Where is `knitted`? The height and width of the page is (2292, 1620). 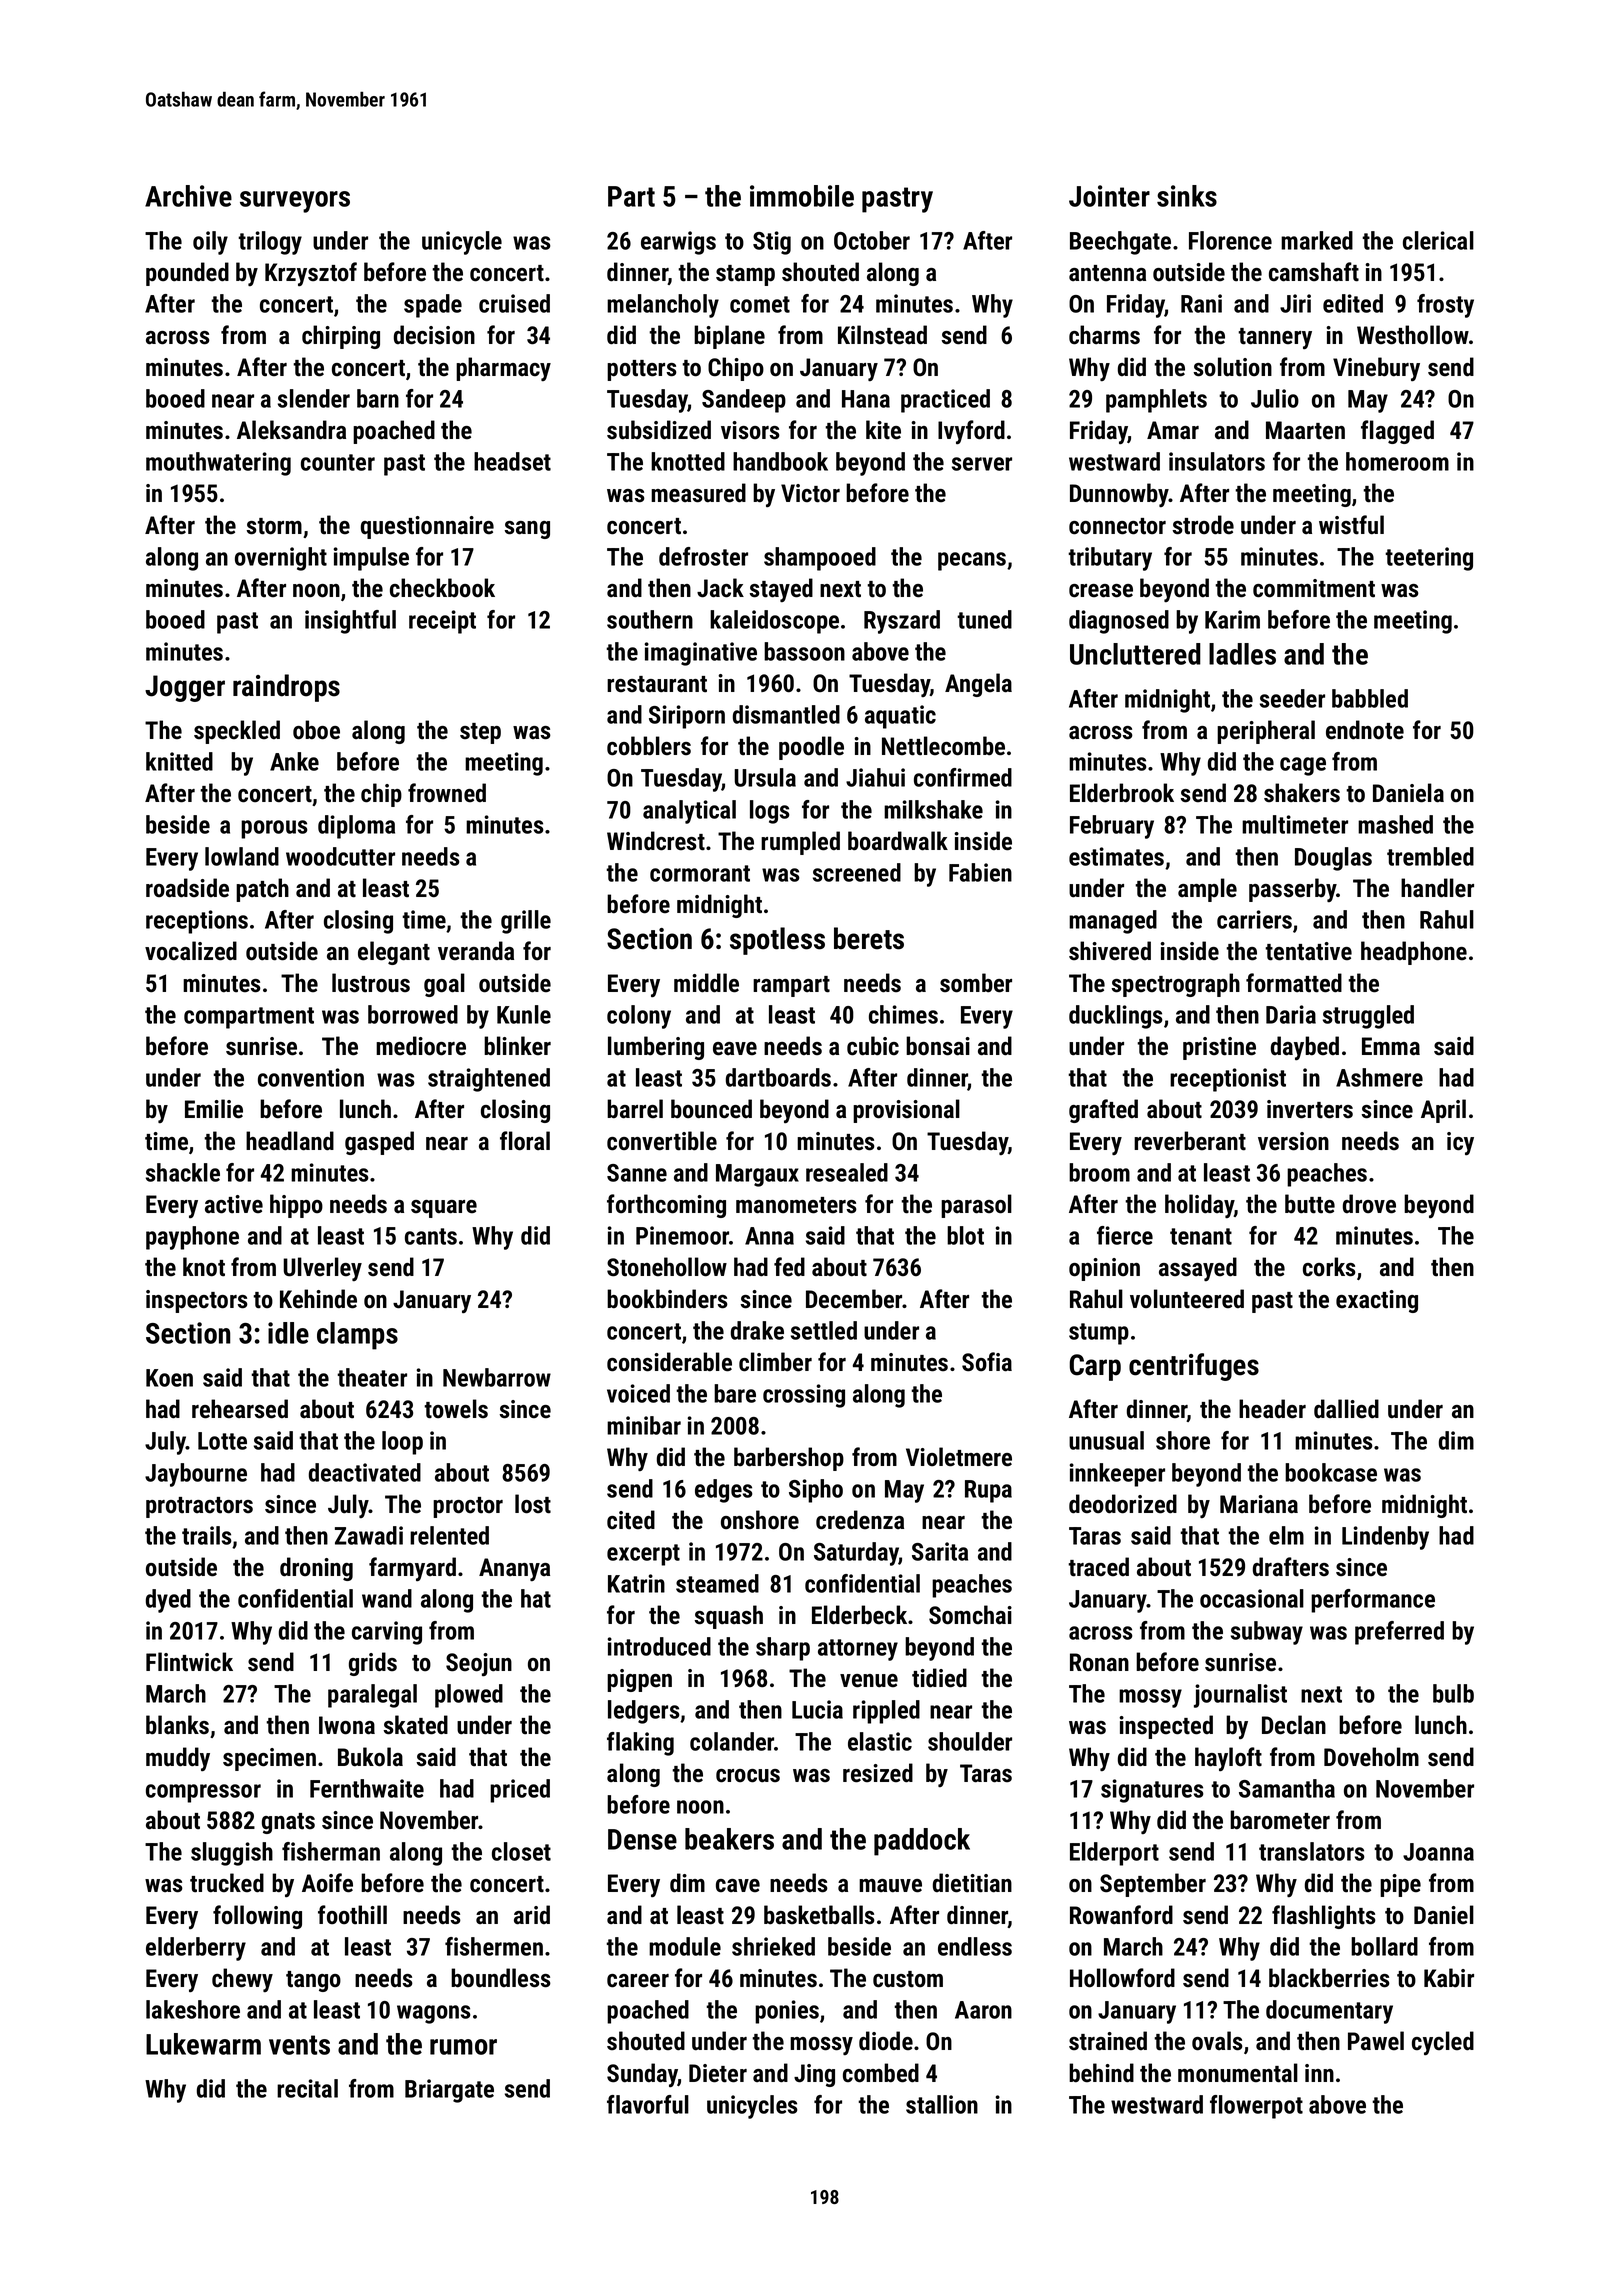
knitted is located at coordinates (179, 761).
